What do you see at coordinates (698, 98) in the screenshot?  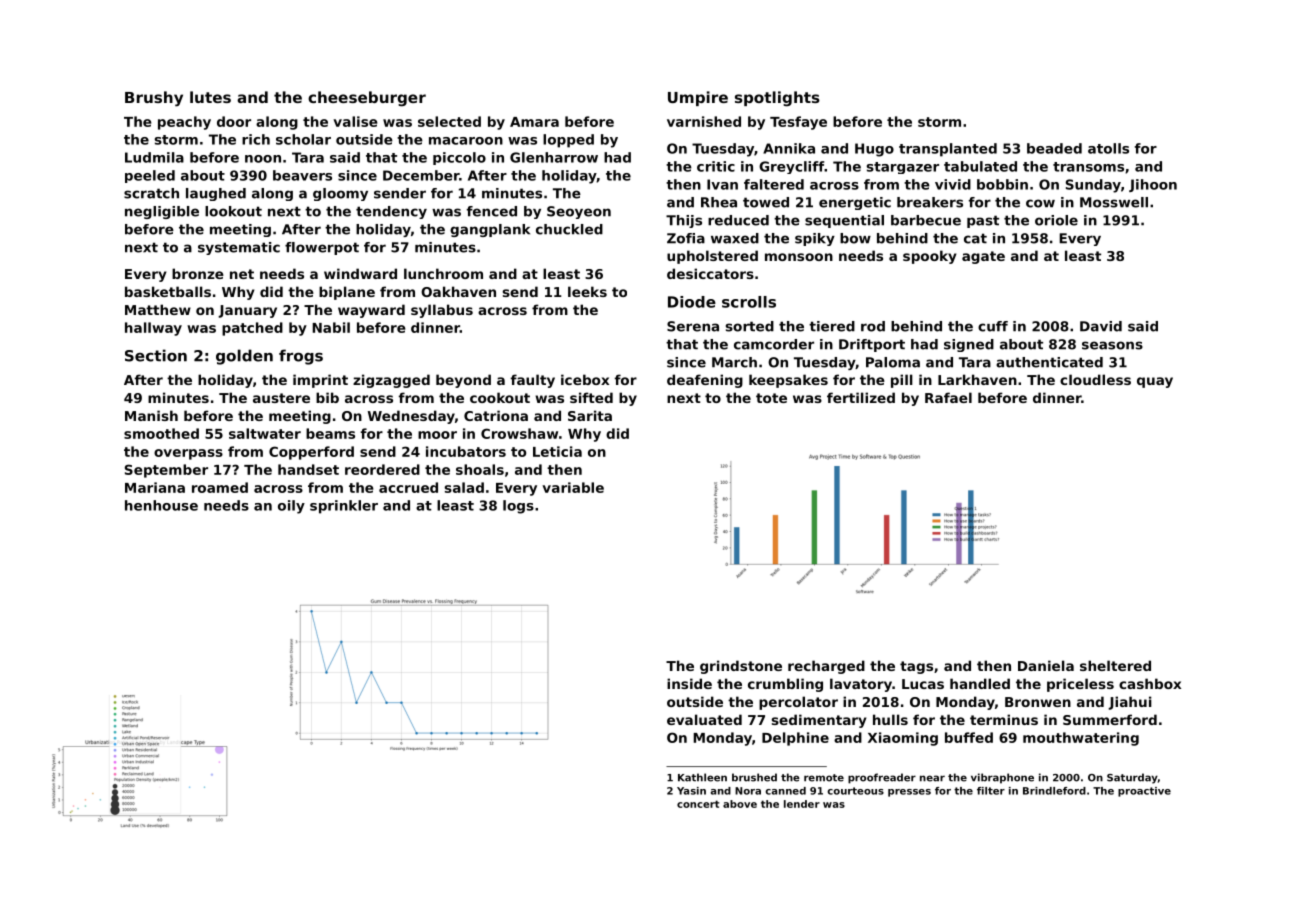 I see `Umpire` at bounding box center [698, 98].
